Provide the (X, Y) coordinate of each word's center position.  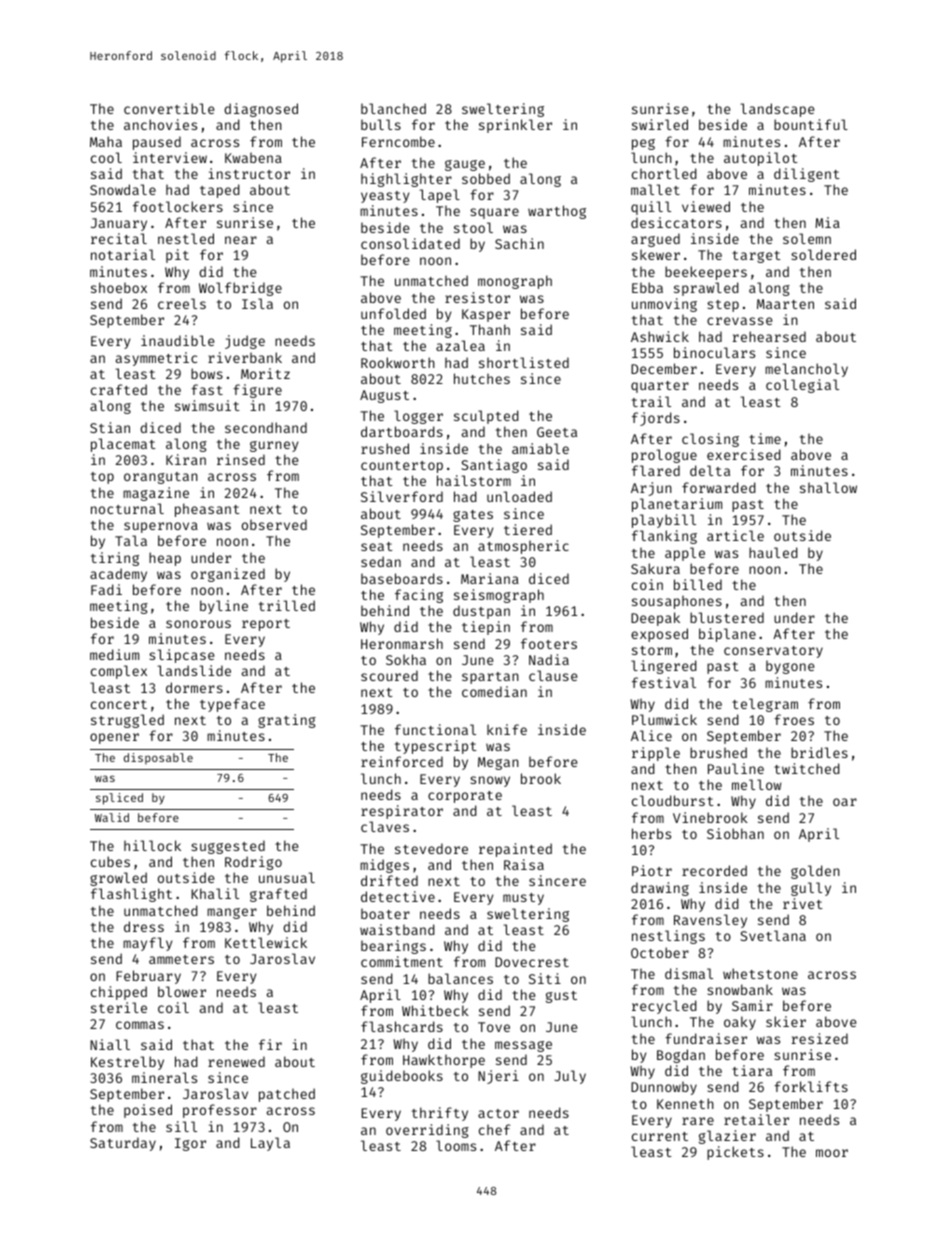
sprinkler (515, 126)
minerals (164, 1077)
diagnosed (261, 110)
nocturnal (127, 508)
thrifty (440, 1114)
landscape (777, 110)
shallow (828, 487)
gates (473, 516)
